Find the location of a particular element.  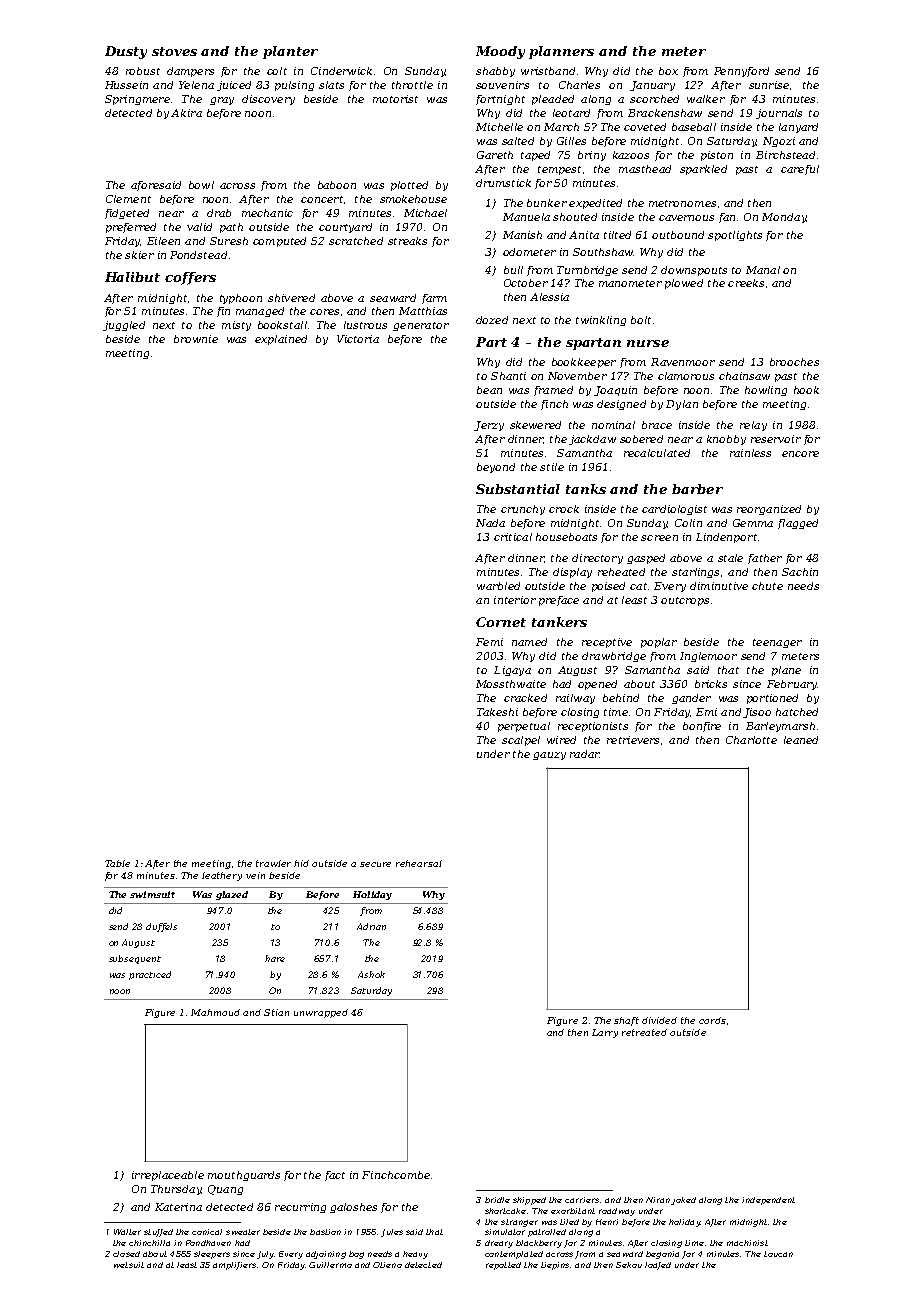

Takeshi is located at coordinates (497, 712).
